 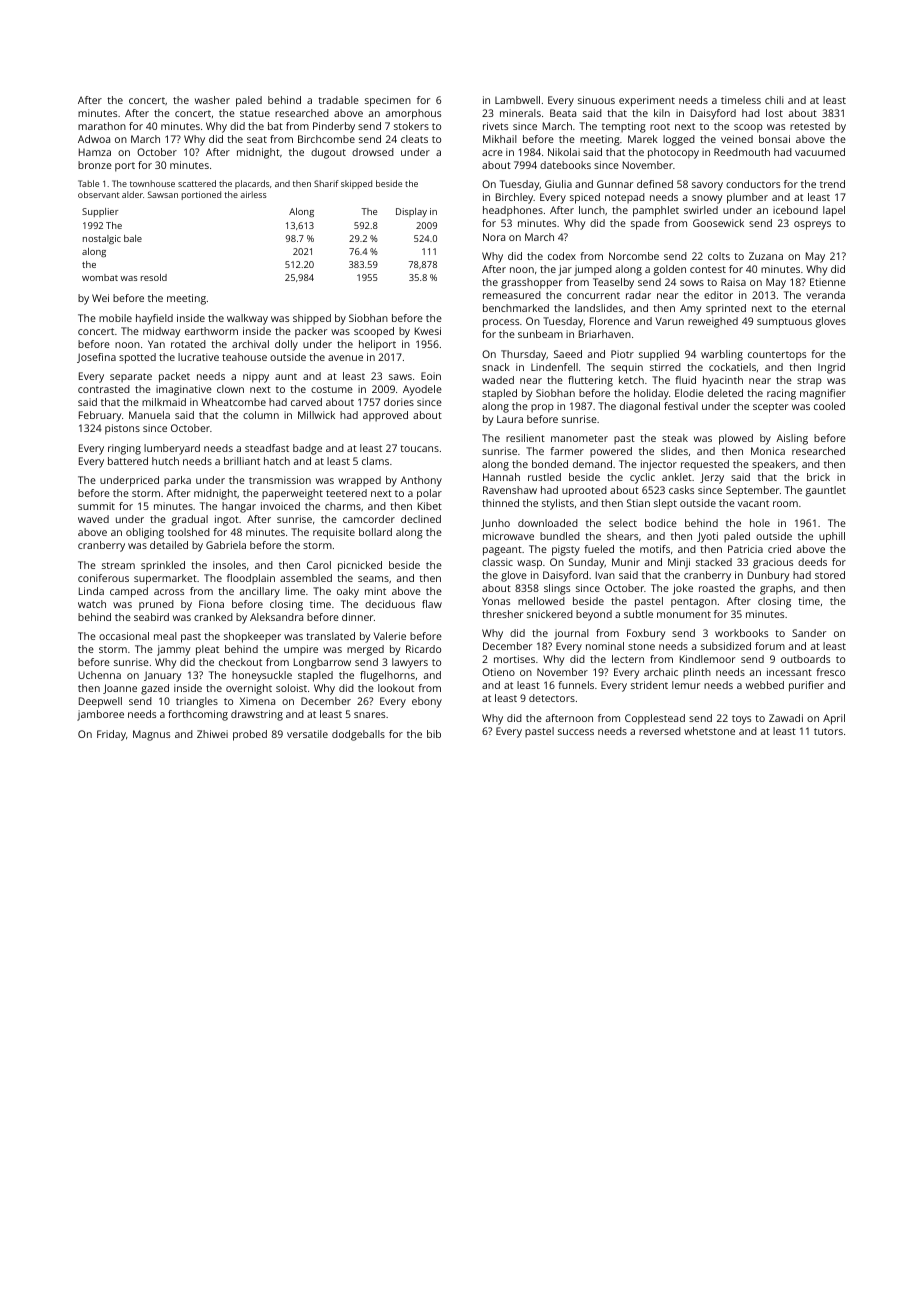 I want to click on toucans, so click(x=419, y=448).
